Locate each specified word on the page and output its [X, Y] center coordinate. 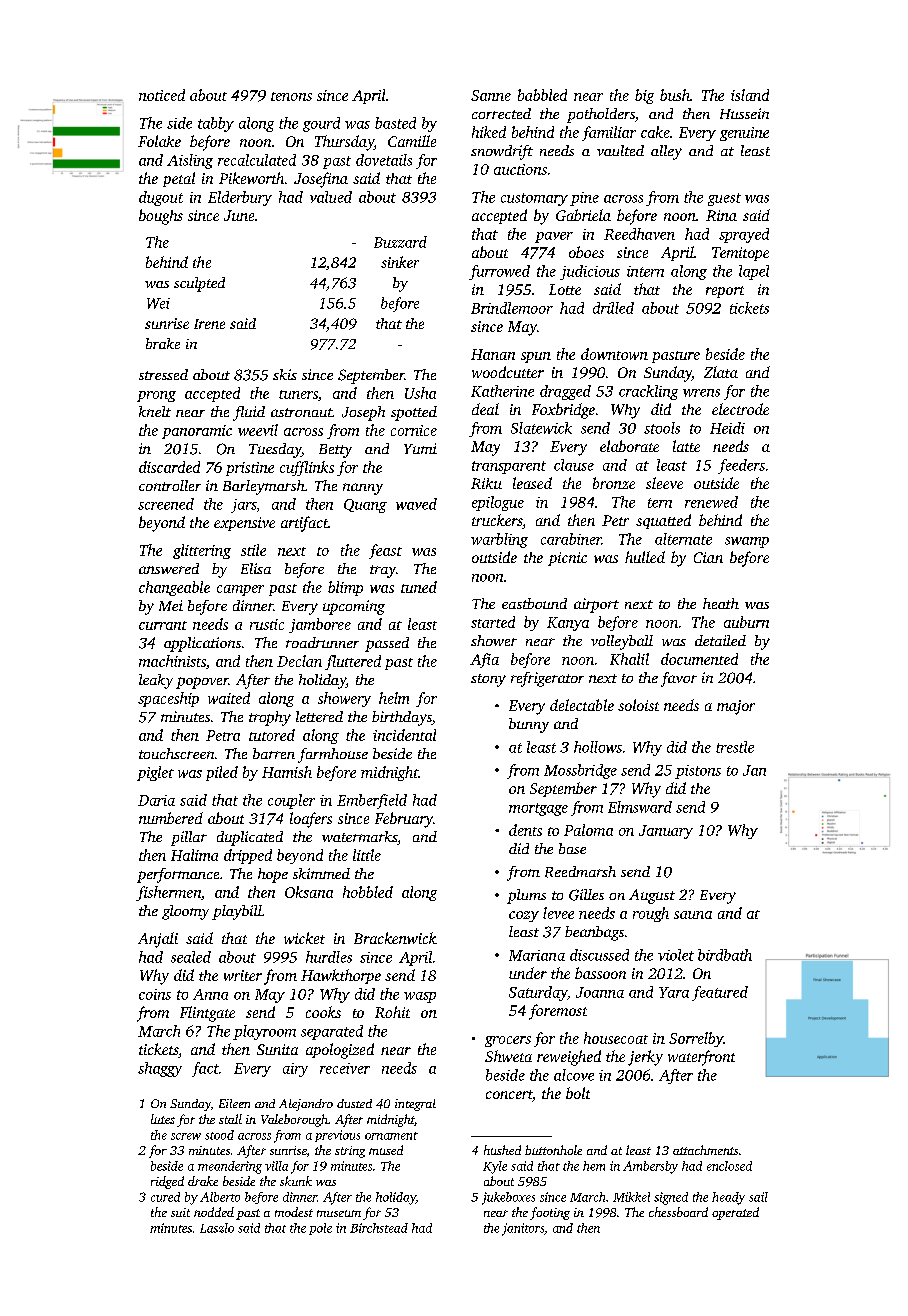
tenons [291, 96]
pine [584, 199]
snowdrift [502, 152]
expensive [244, 524]
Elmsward [640, 807]
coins [155, 994]
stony [488, 680]
